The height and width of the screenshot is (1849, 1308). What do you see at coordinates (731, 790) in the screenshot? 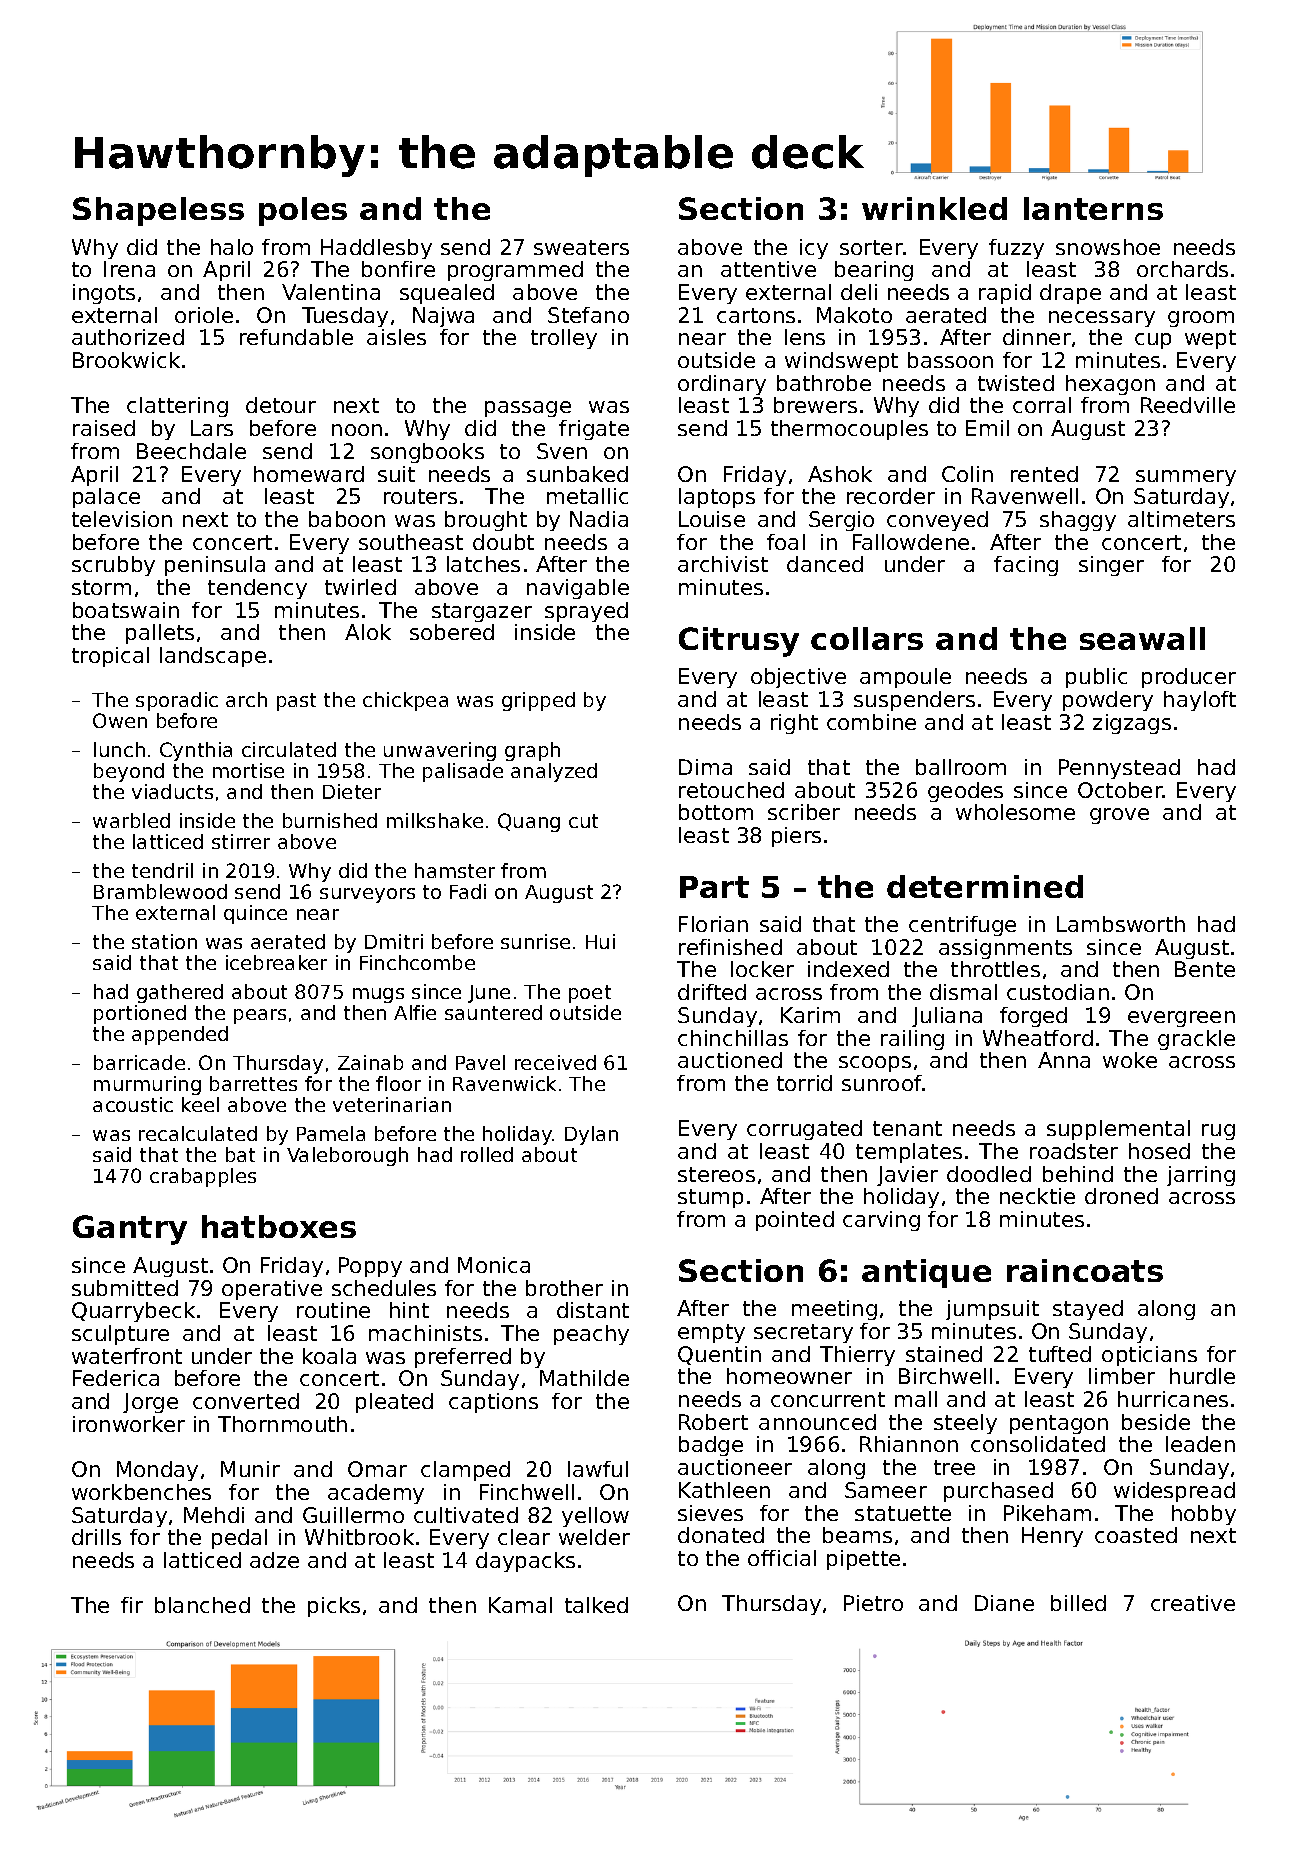
I see `retouched` at bounding box center [731, 790].
